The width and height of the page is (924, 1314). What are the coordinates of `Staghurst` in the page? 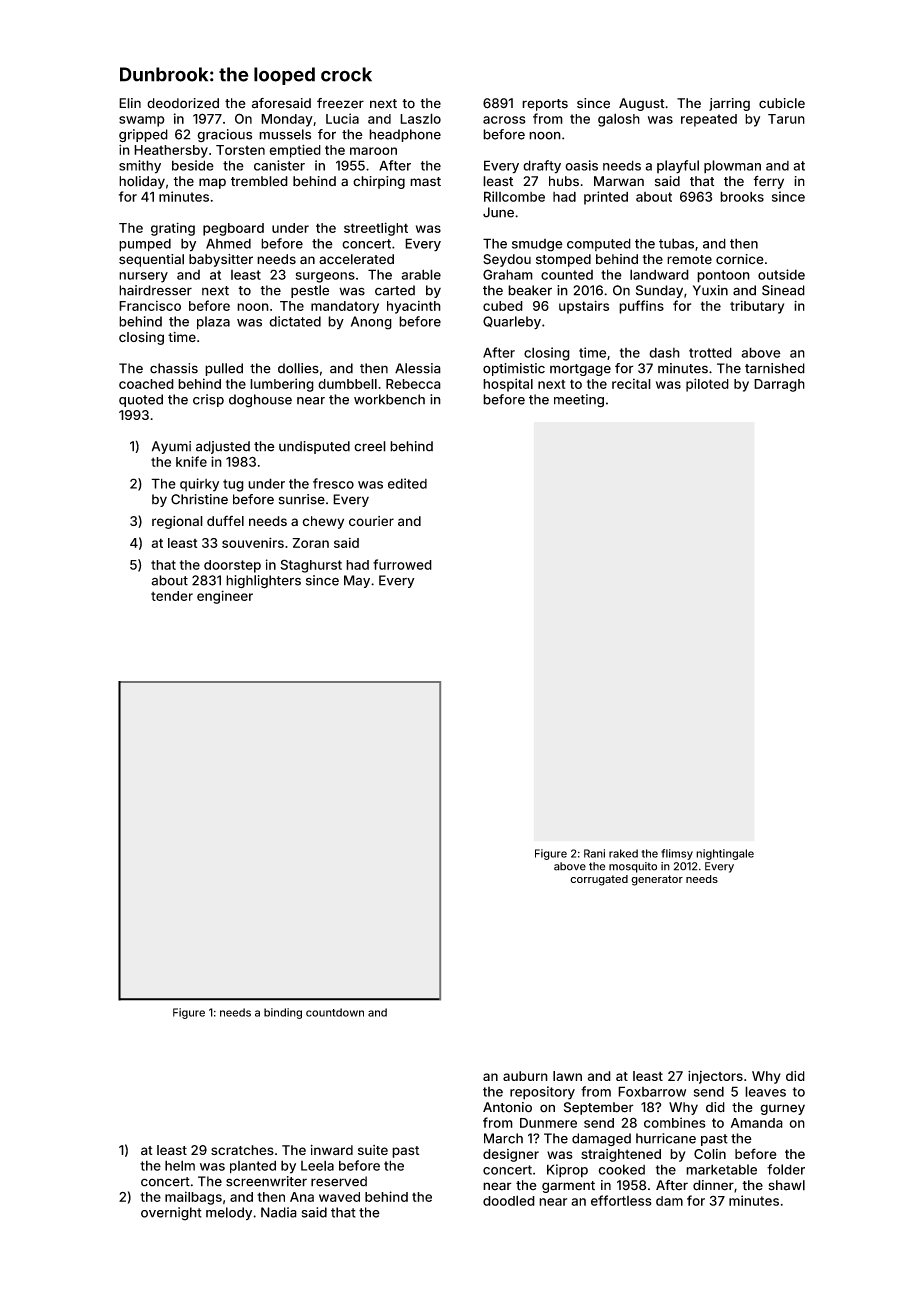 It's located at (311, 566).
